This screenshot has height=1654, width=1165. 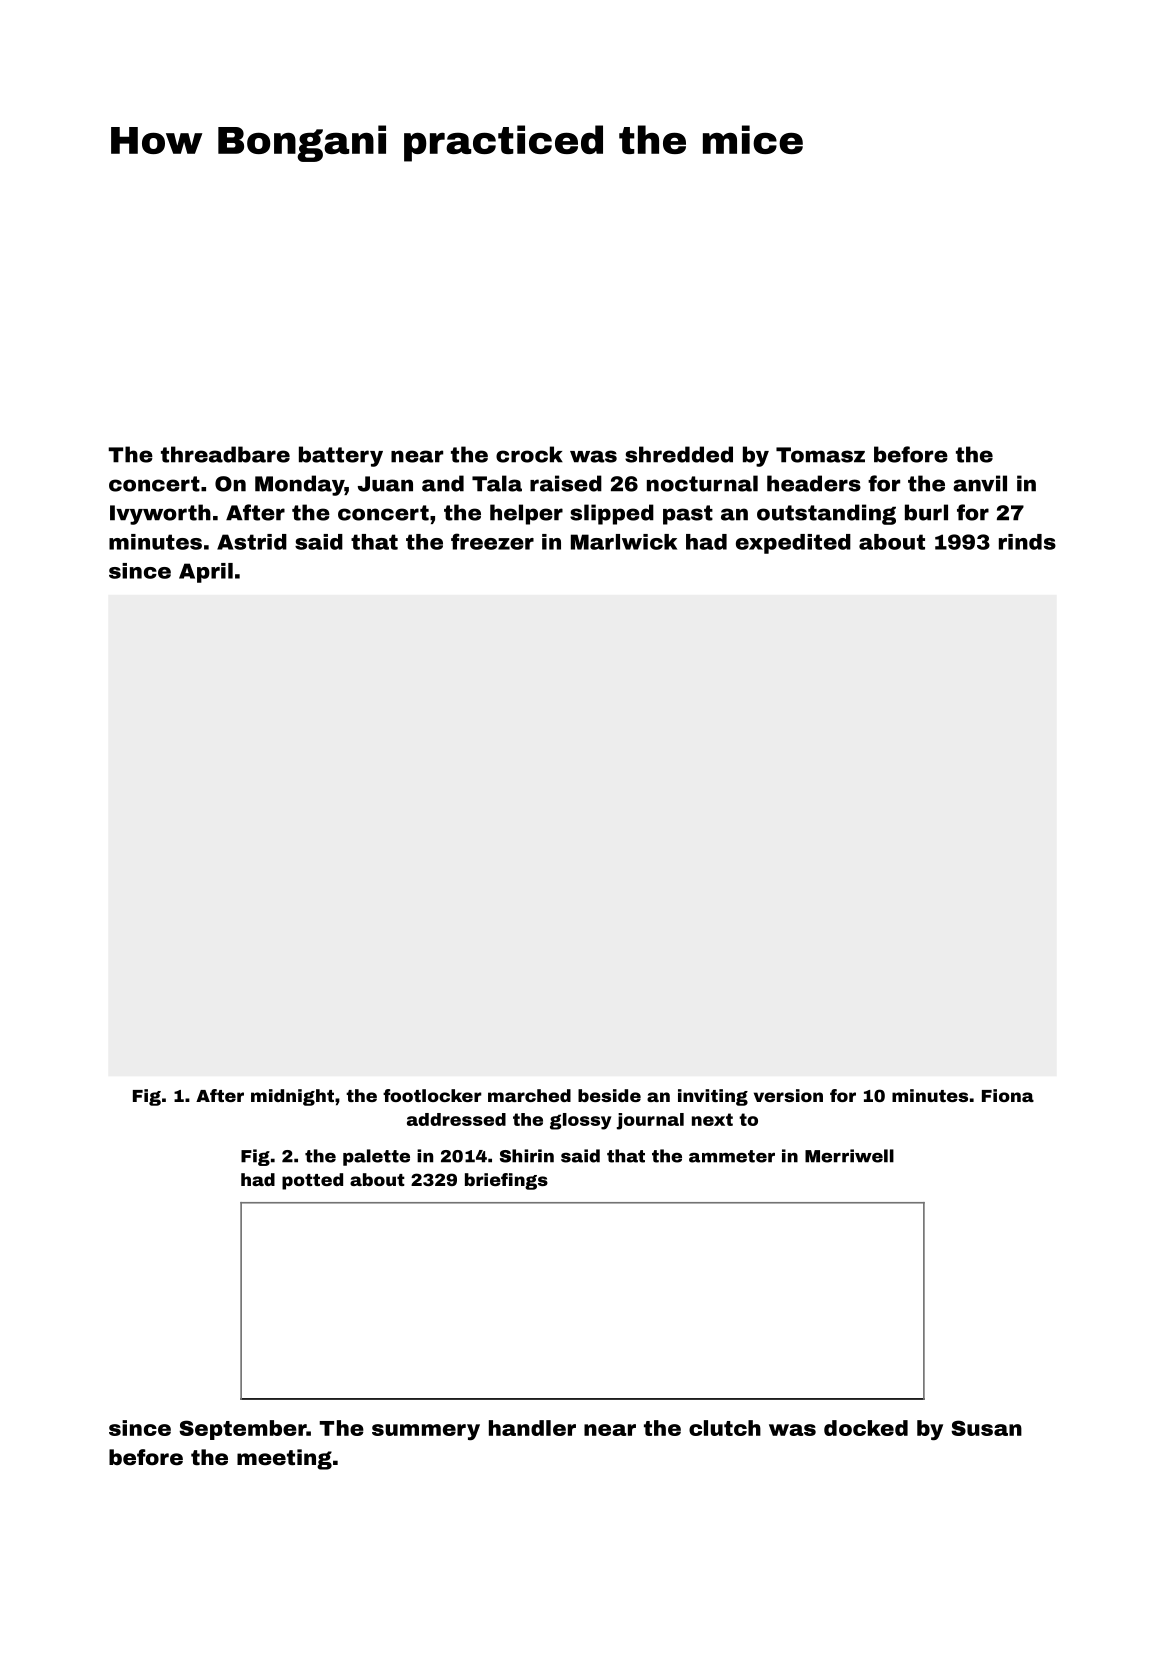 I want to click on clutch, so click(x=725, y=1428).
